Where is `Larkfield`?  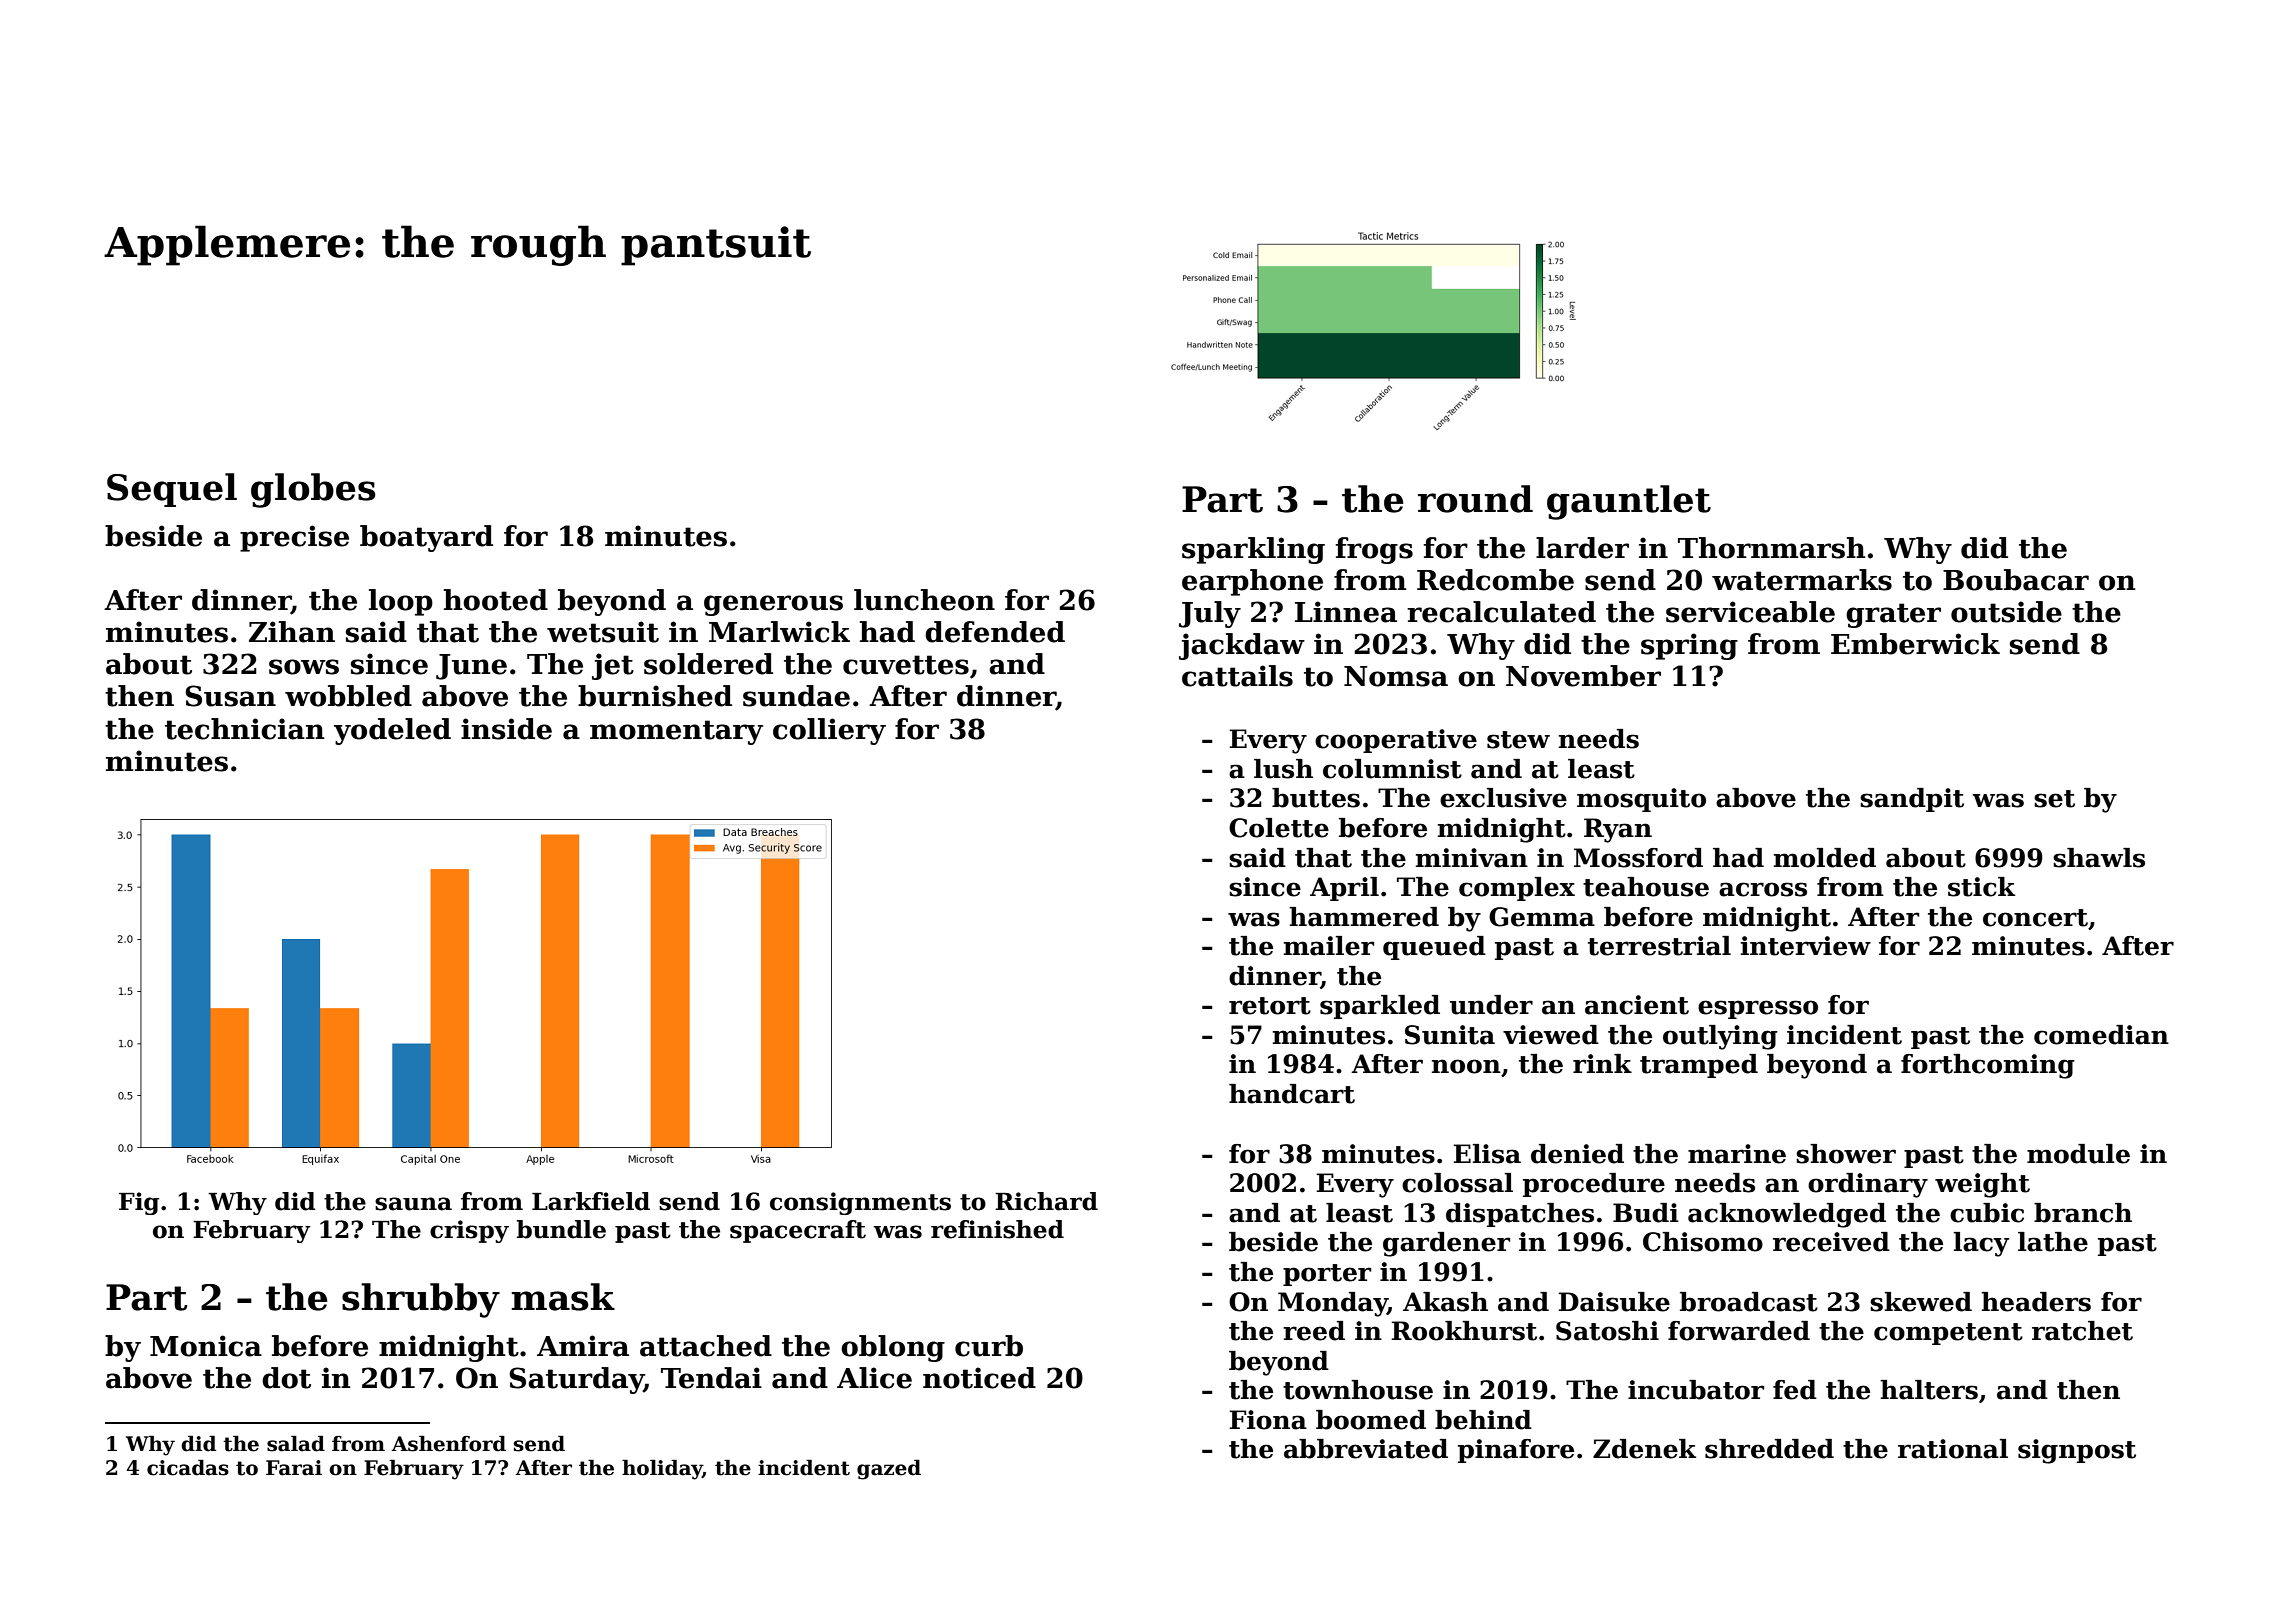 Larkfield is located at coordinates (591, 1201).
